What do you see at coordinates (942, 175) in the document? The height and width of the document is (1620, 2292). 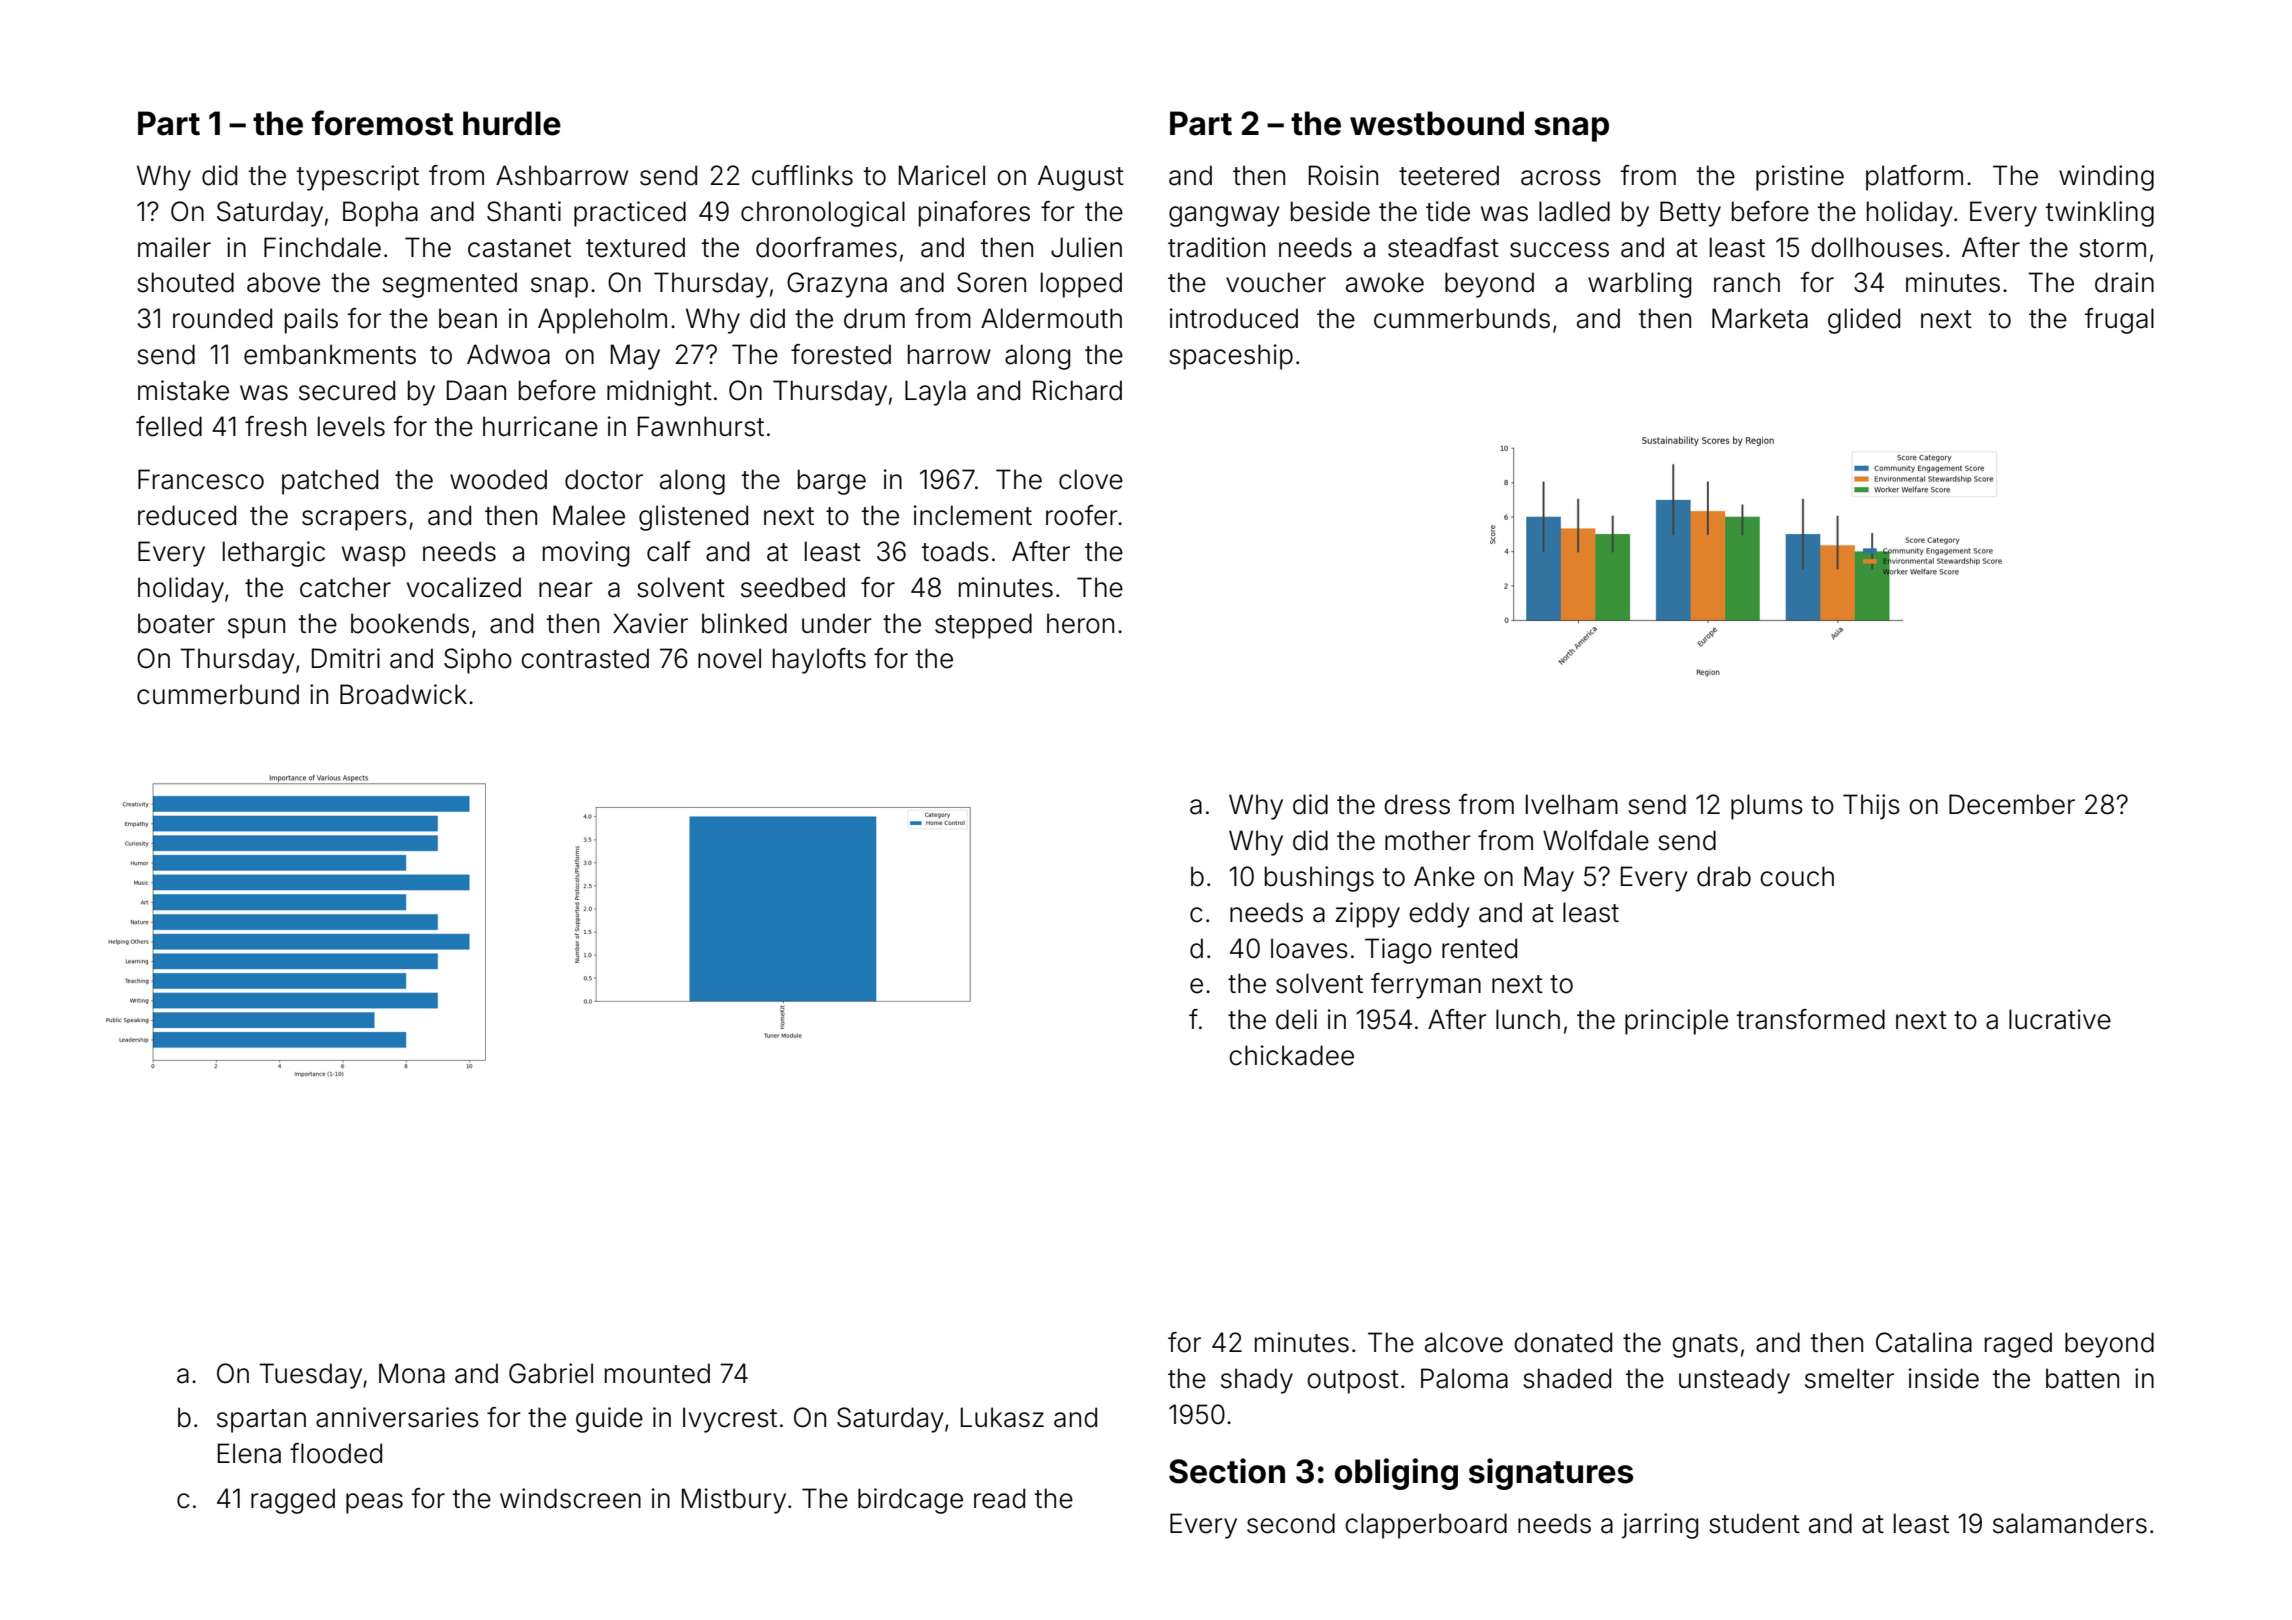 I see `Maricel` at bounding box center [942, 175].
